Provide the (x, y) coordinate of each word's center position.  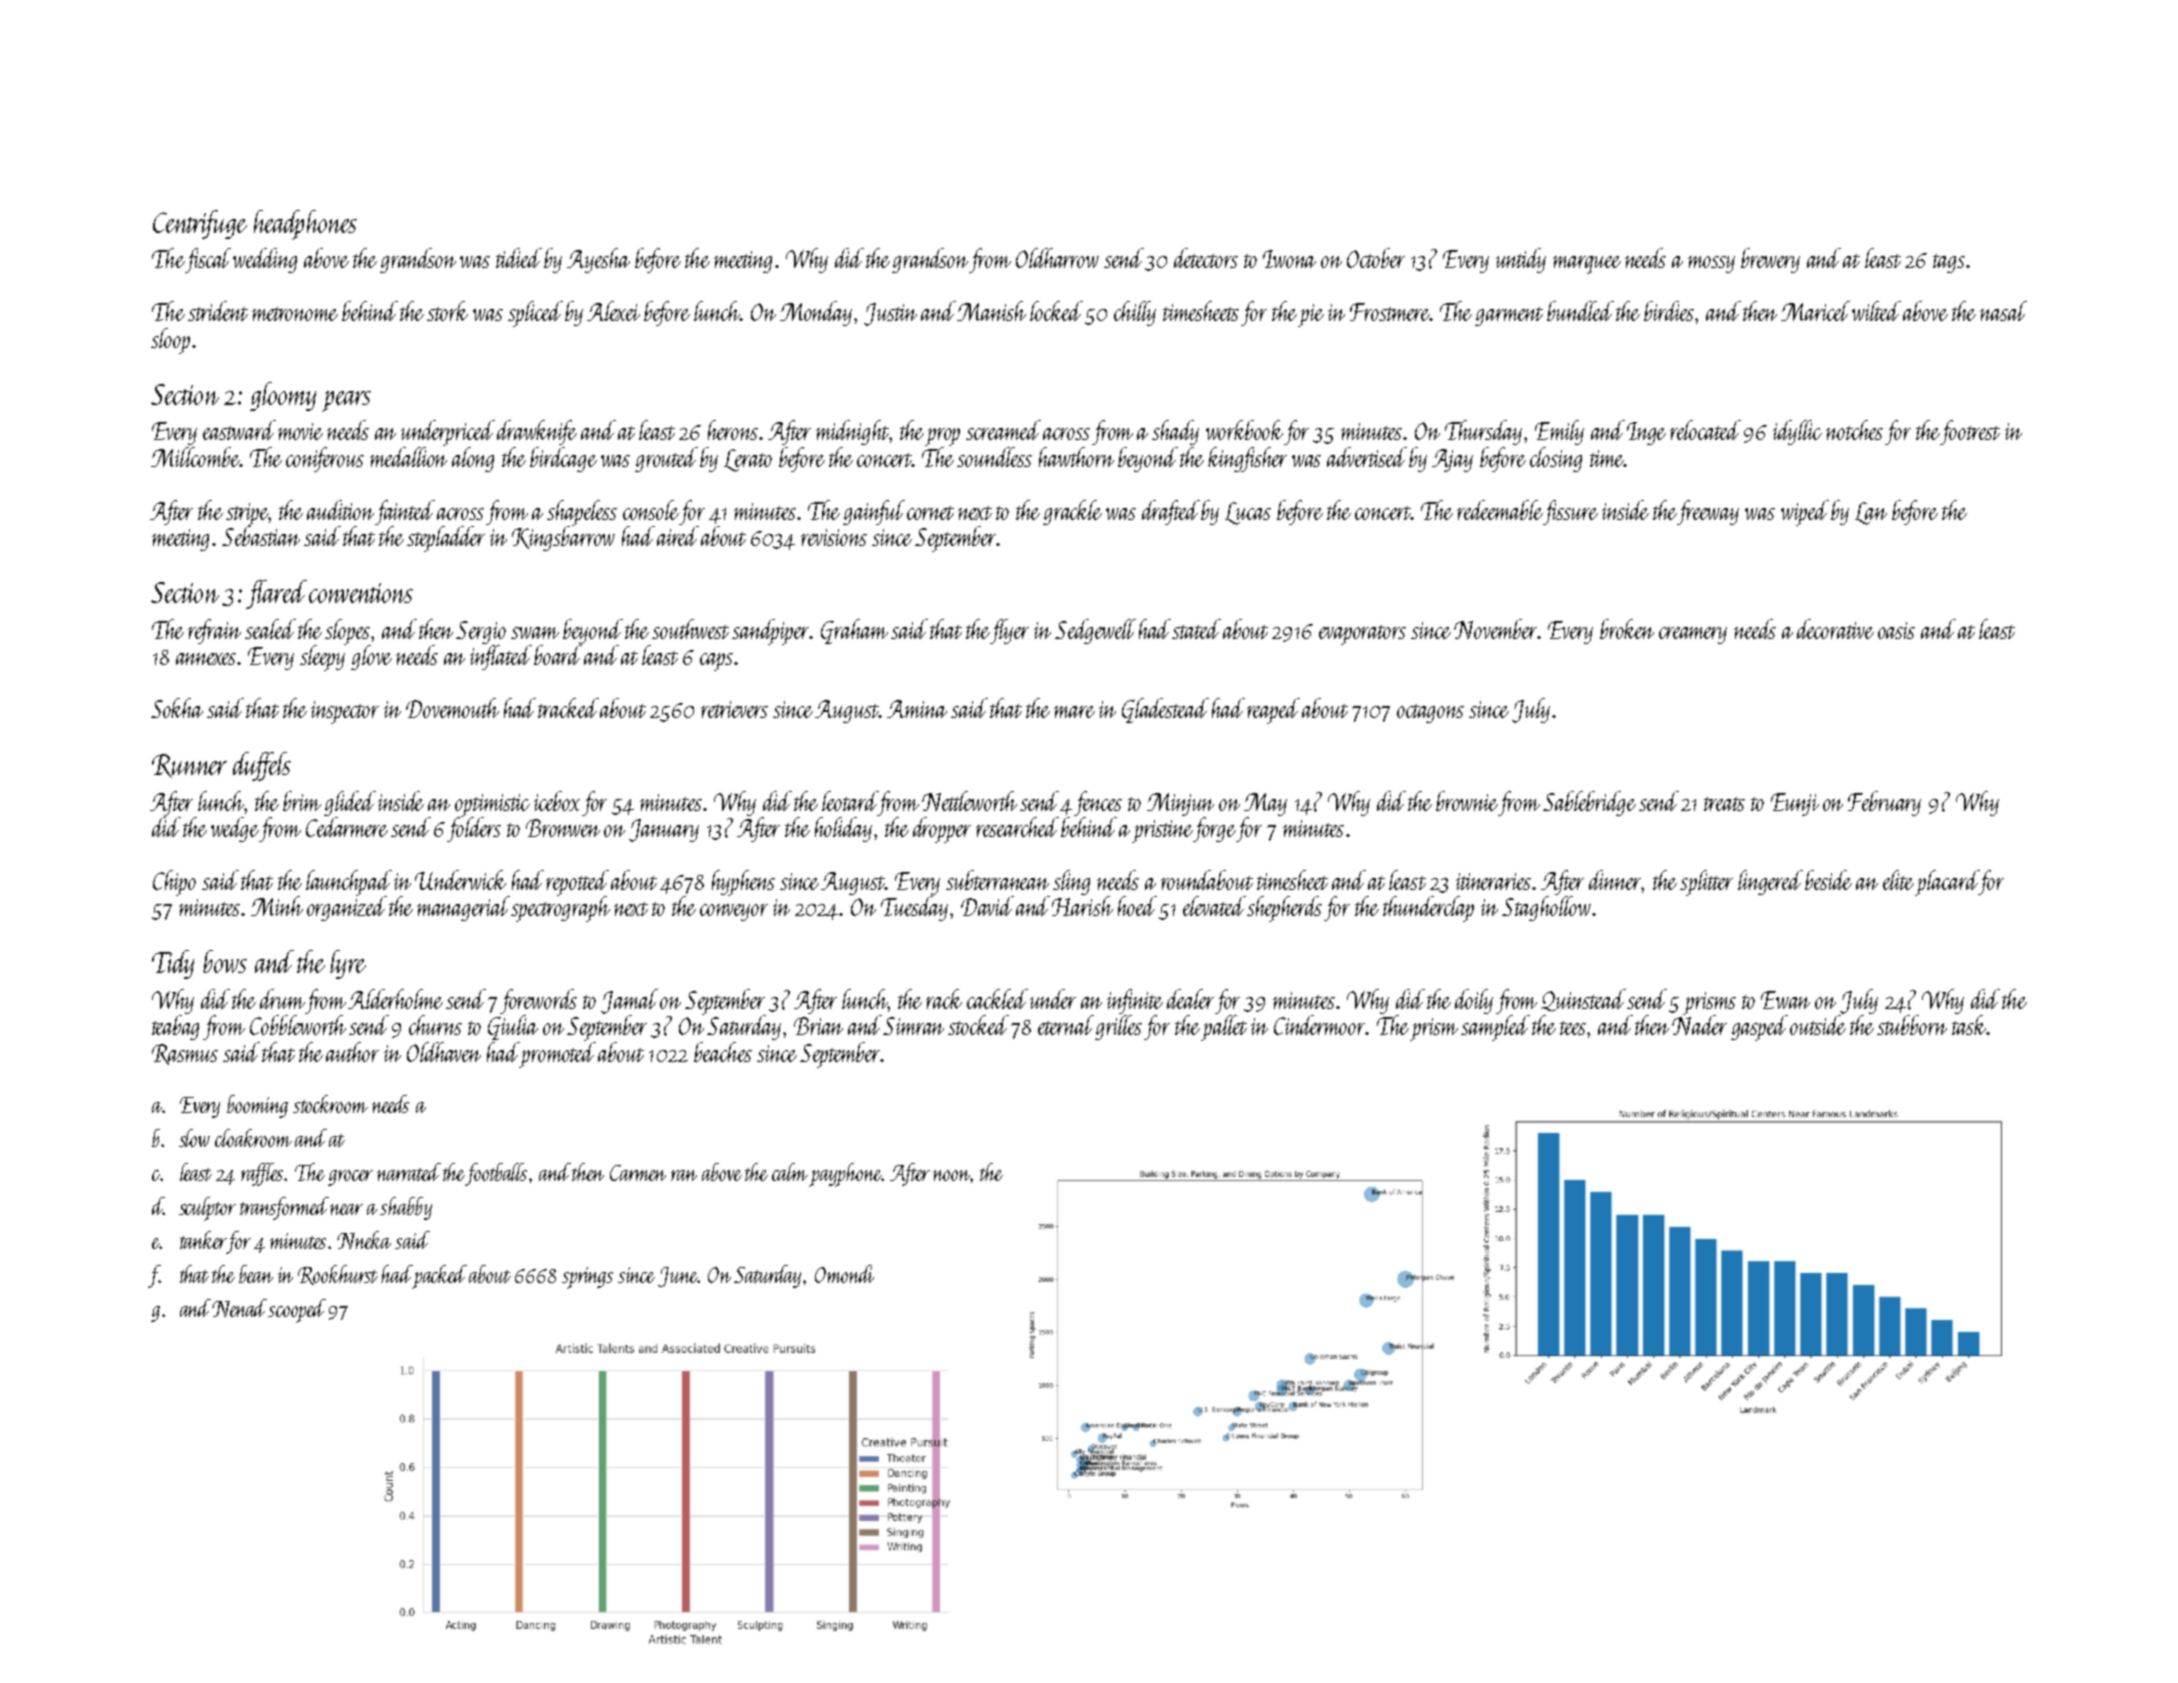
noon (952, 1175)
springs (587, 1278)
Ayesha (598, 260)
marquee (1587, 265)
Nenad (240, 1308)
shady (1175, 432)
